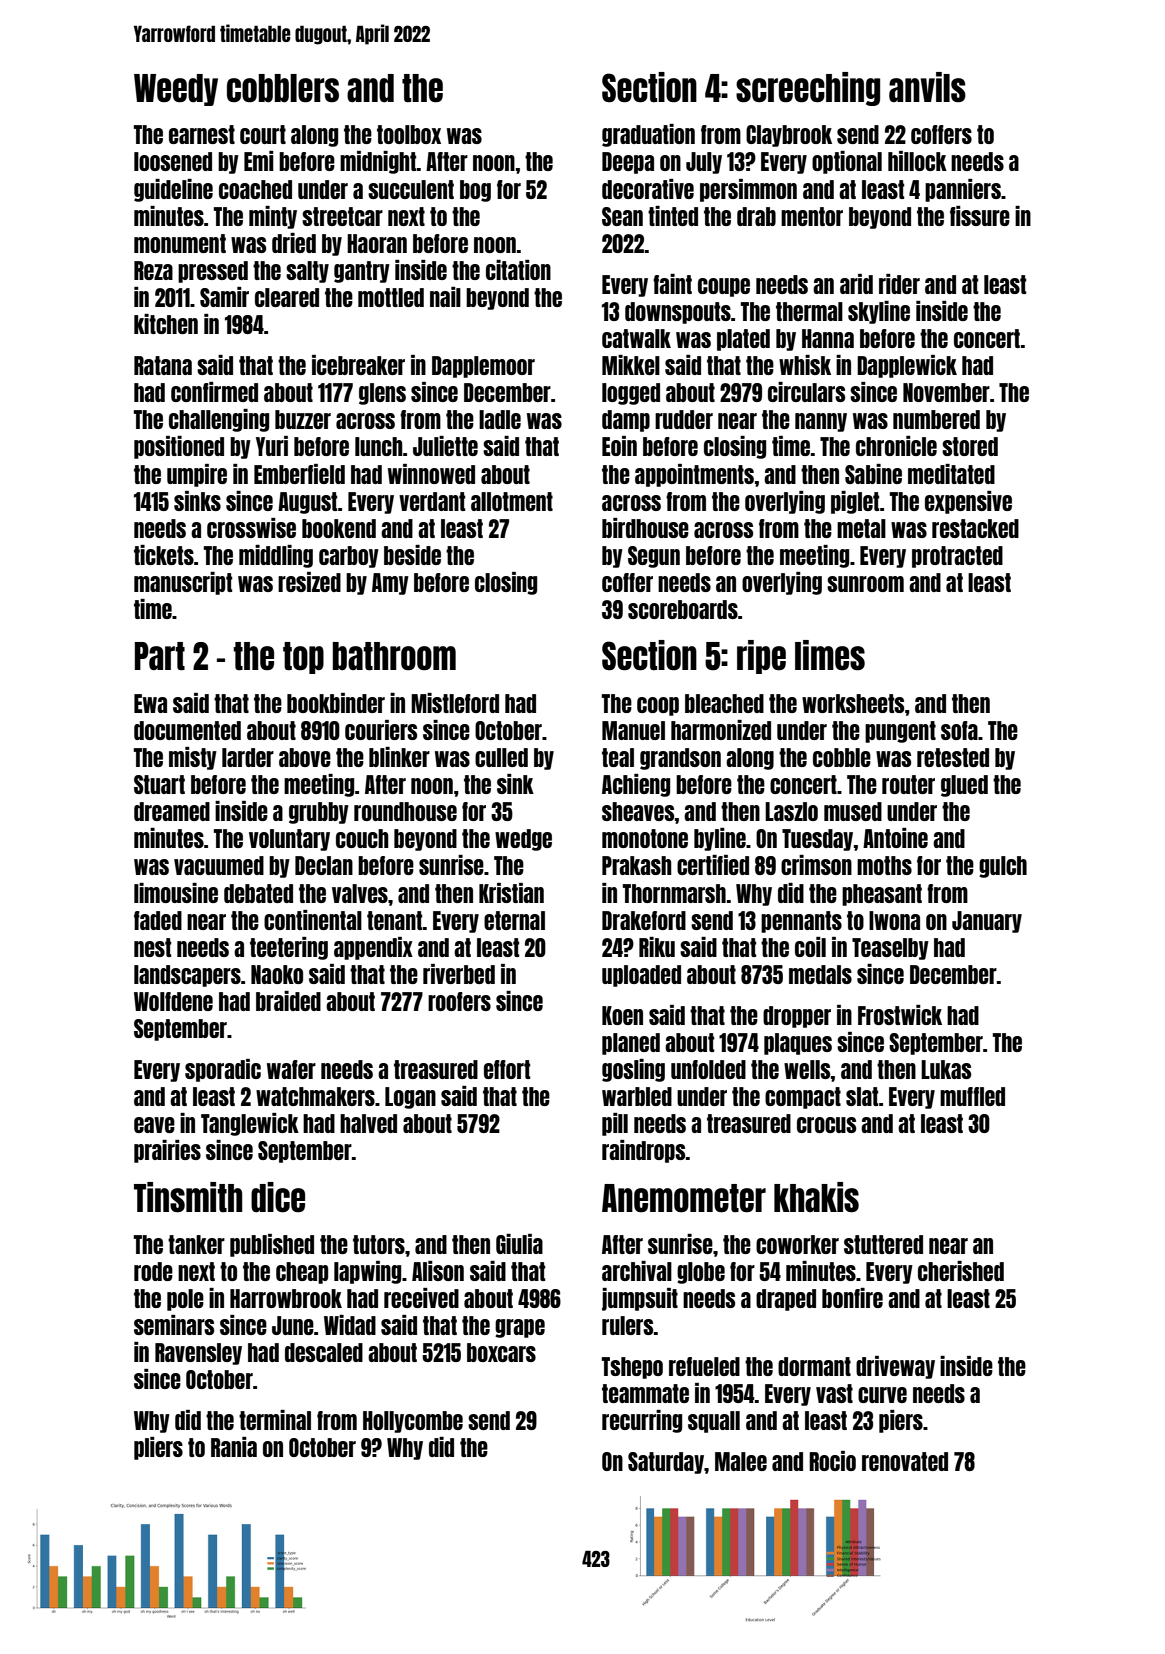  What do you see at coordinates (187, 730) in the image?
I see `documented` at bounding box center [187, 730].
